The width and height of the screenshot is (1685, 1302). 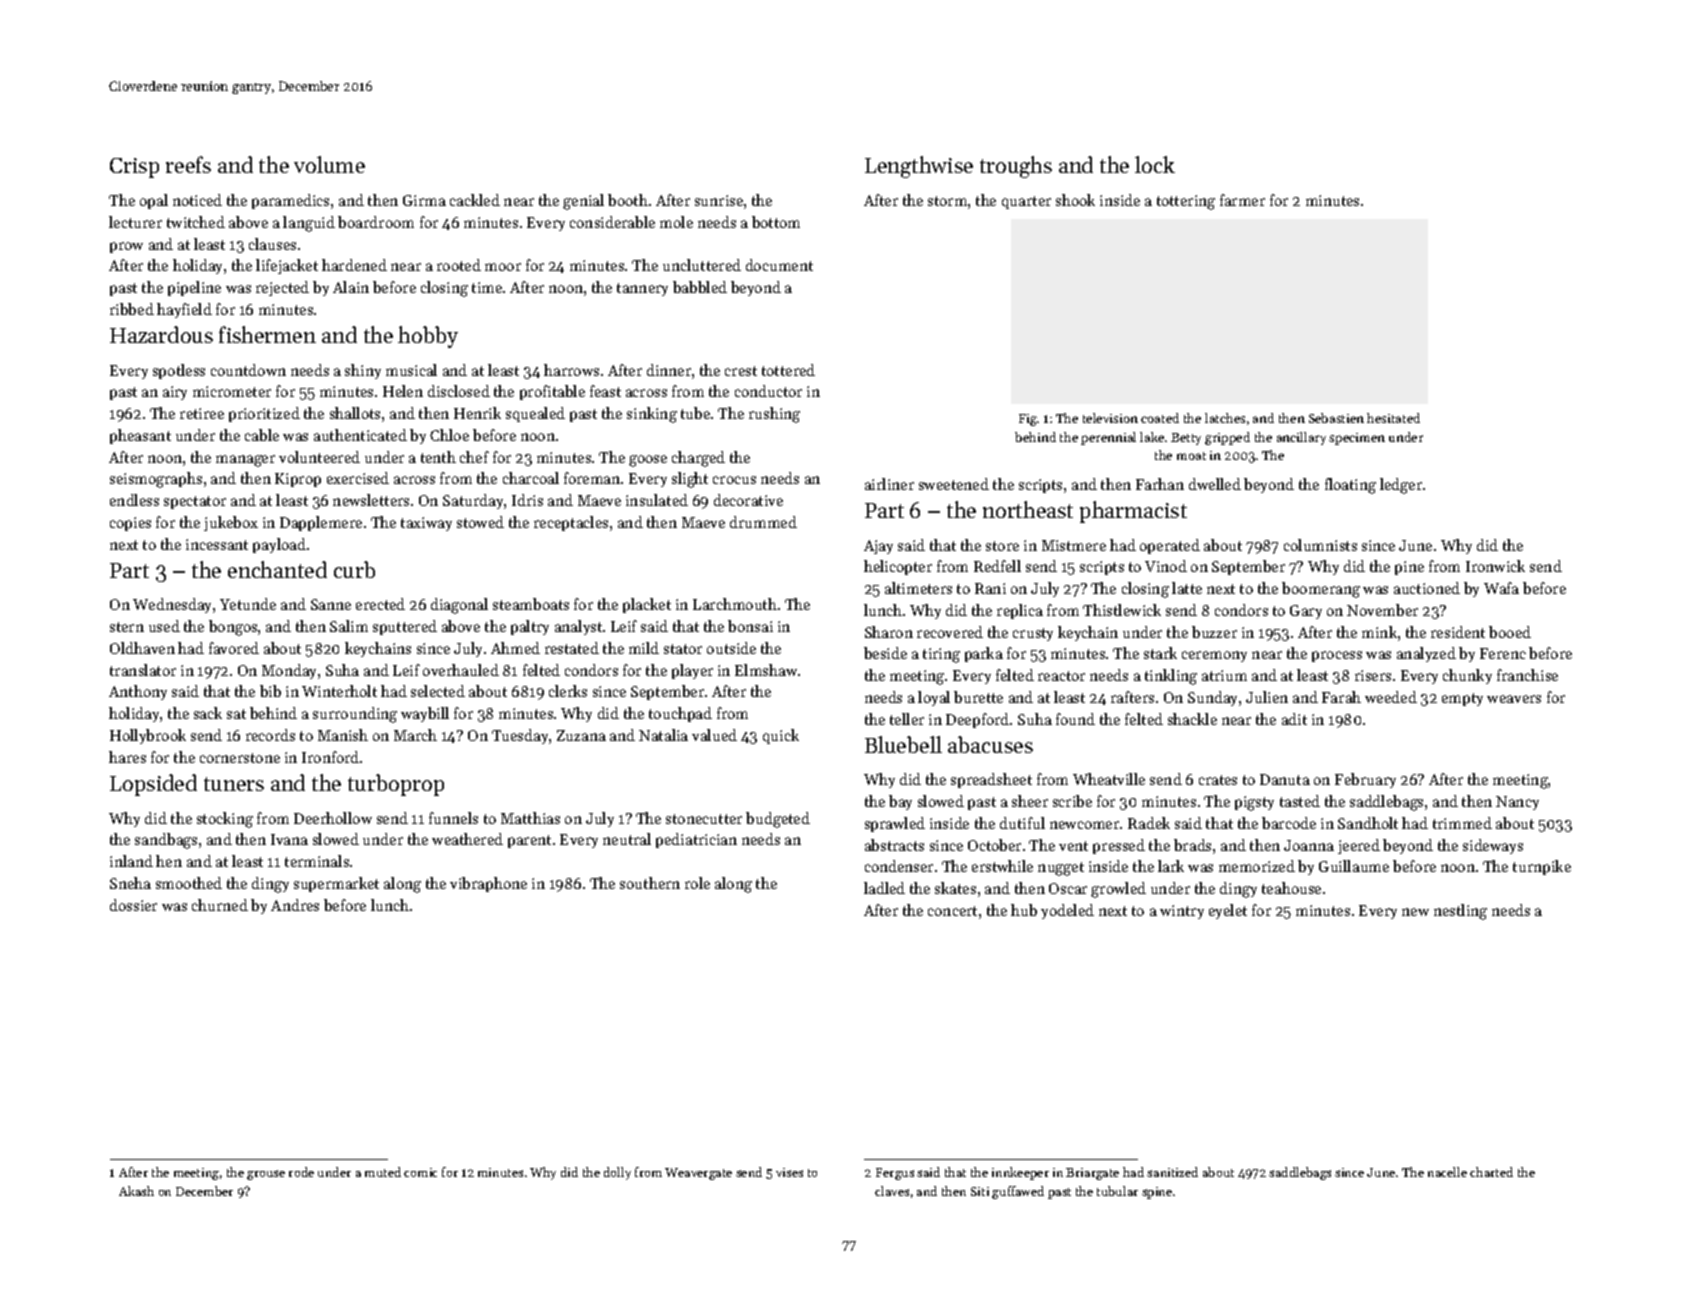 What do you see at coordinates (459, 265) in the screenshot?
I see `rooted` at bounding box center [459, 265].
